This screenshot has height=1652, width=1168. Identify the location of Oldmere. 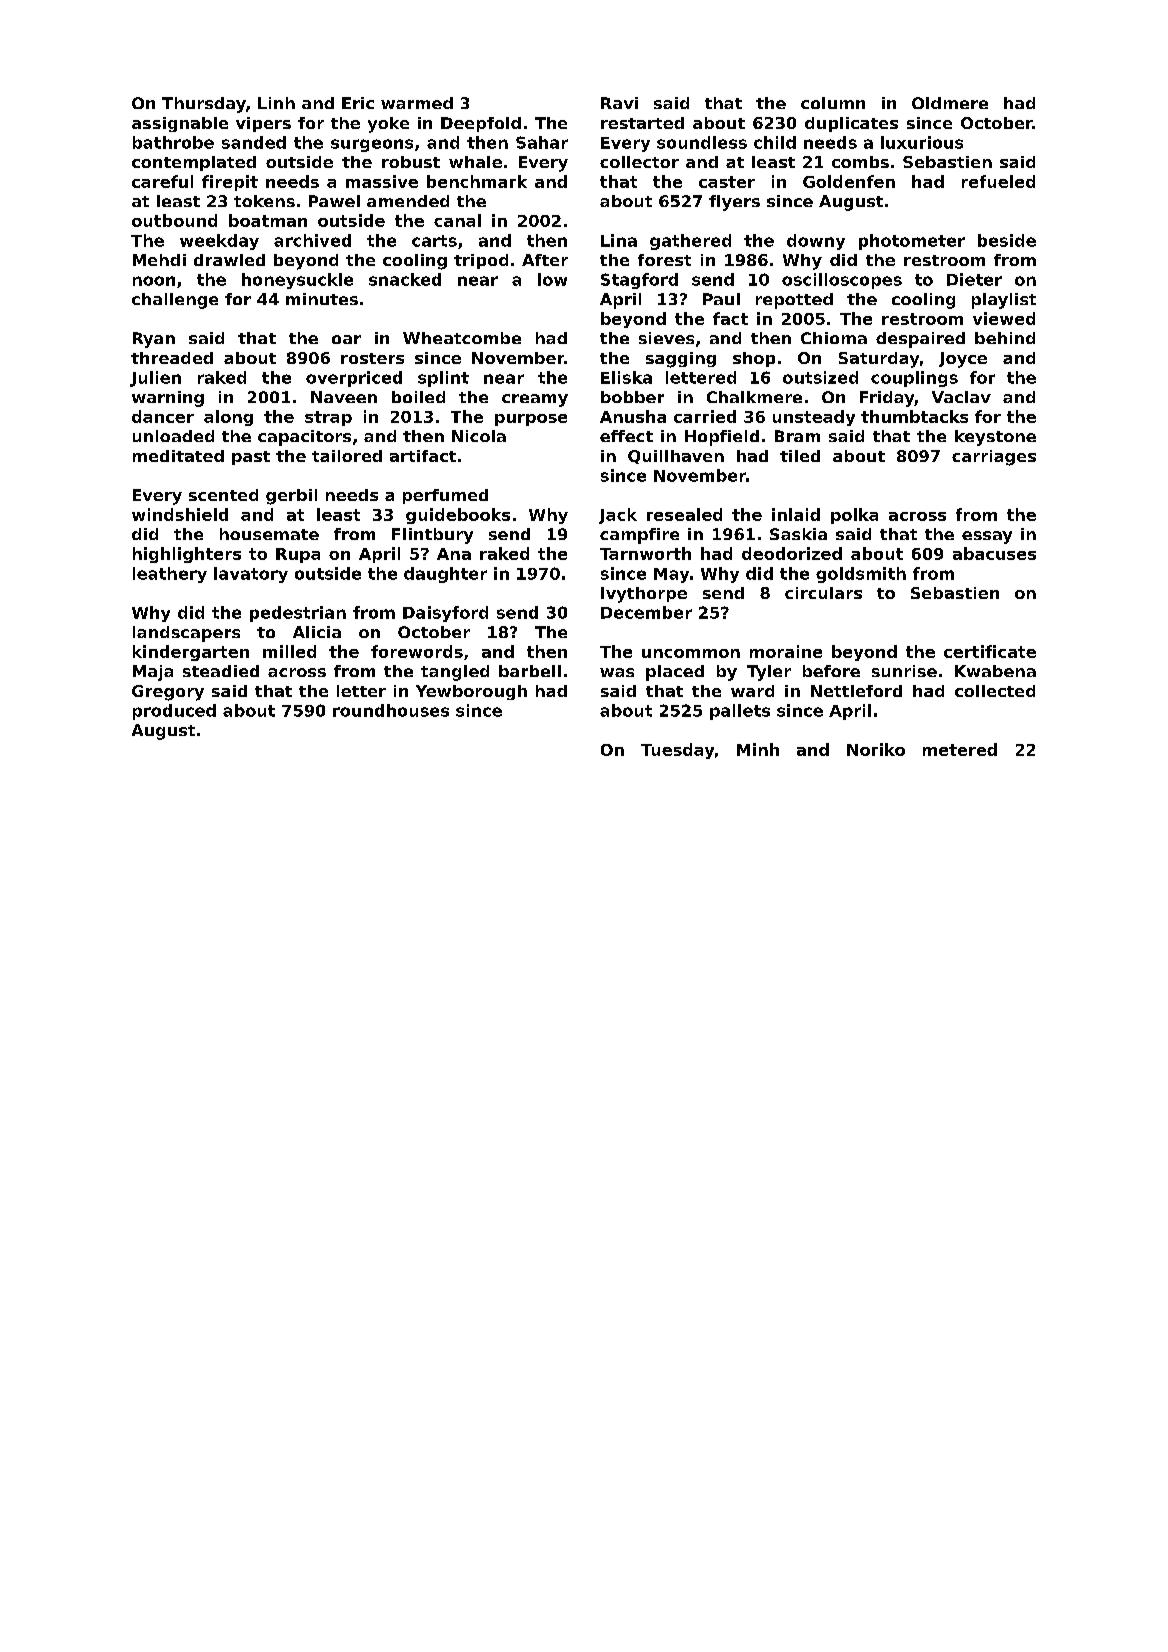
(950, 103).
